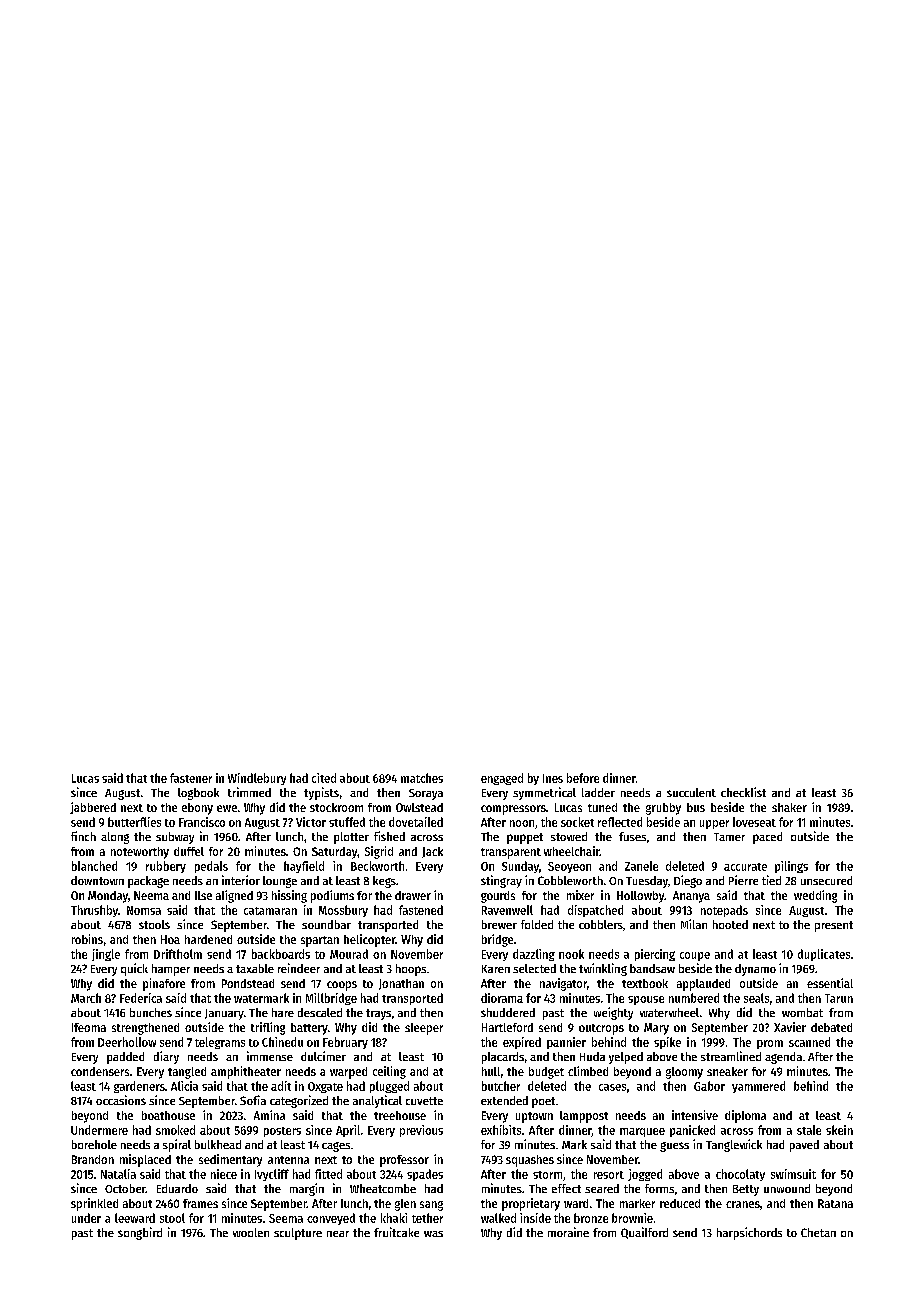  Describe the element at coordinates (100, 1071) in the screenshot. I see `condensers` at that location.
